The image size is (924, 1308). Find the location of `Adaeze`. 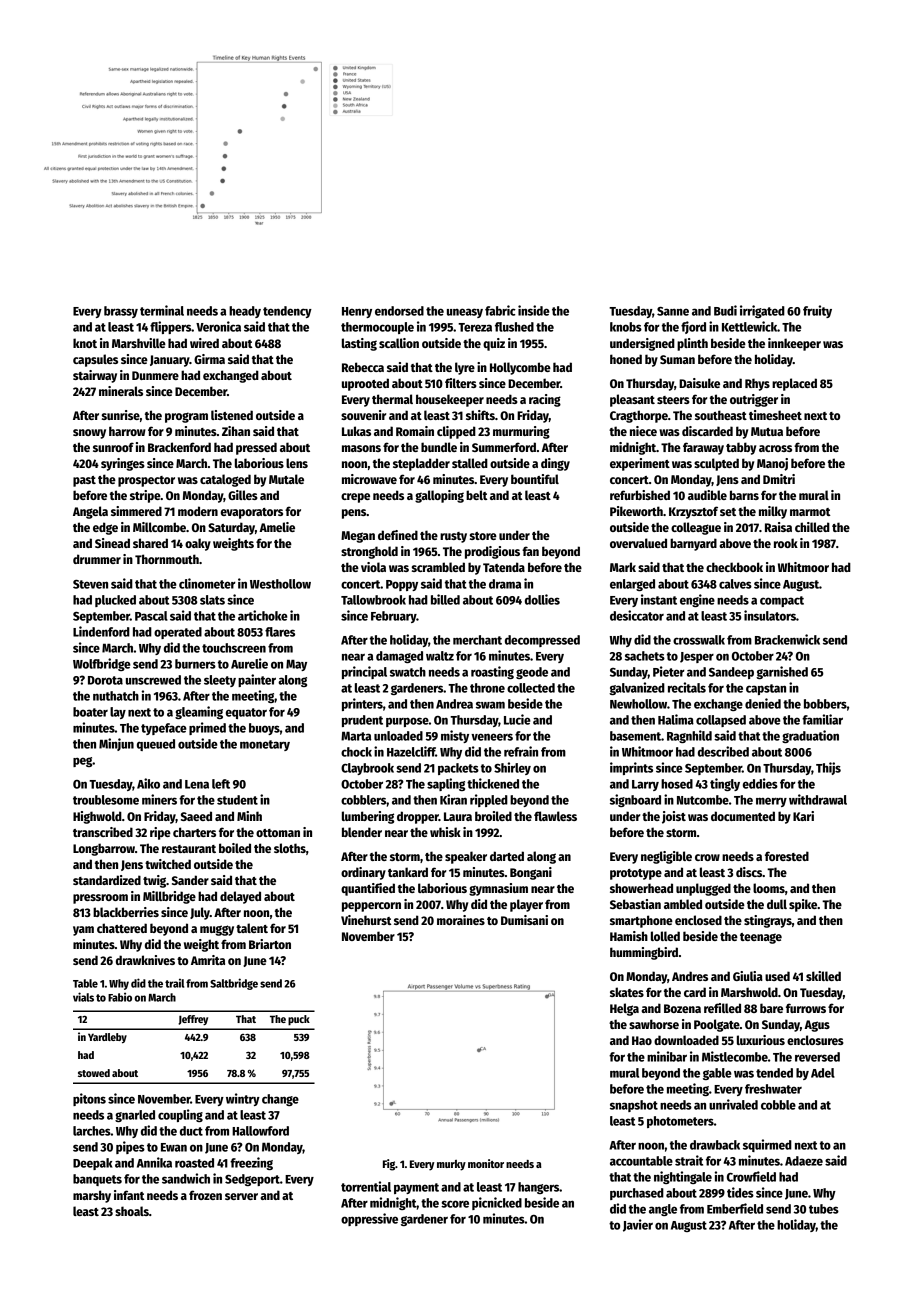

Adaeze is located at coordinates (804, 1161).
